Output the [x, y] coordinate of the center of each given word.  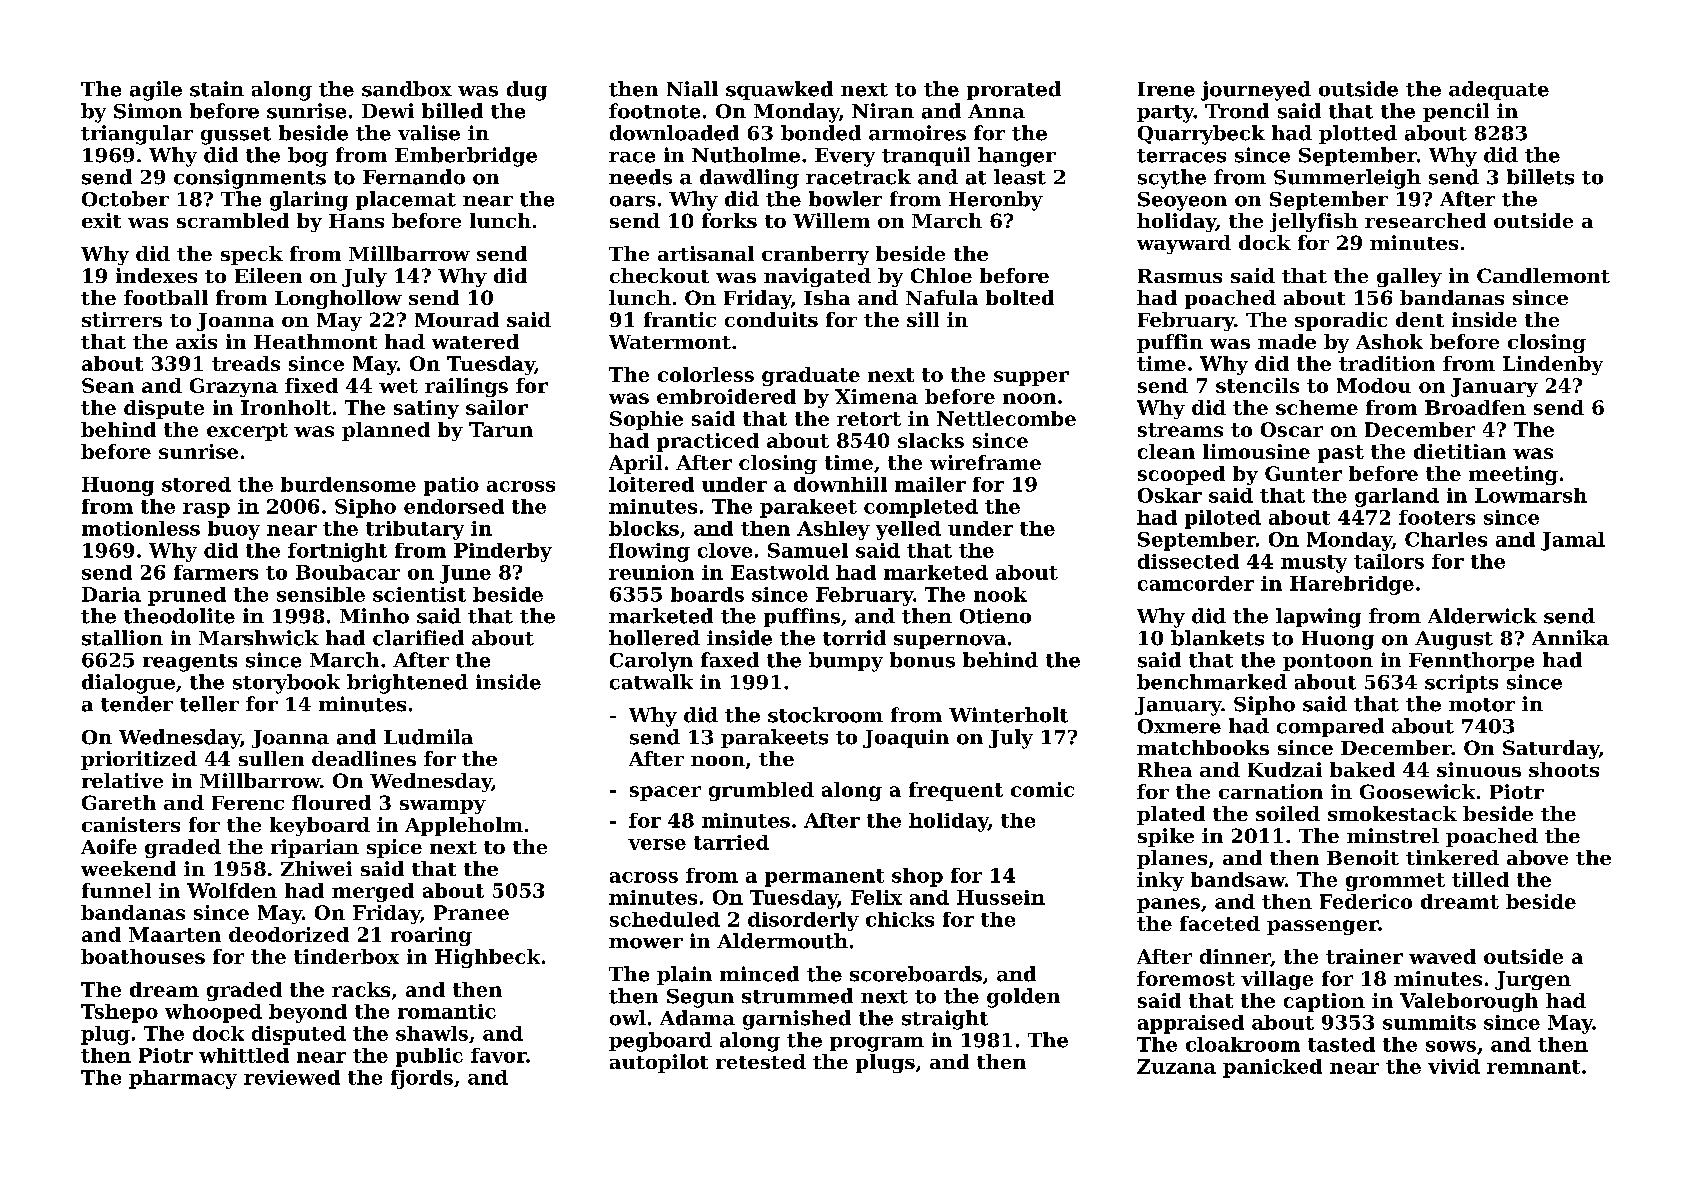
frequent [956, 791]
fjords [422, 1079]
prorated [1014, 90]
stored [196, 484]
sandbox [407, 89]
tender [137, 704]
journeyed [1256, 91]
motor [1482, 705]
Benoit [1363, 857]
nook [1000, 594]
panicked [1272, 1068]
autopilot [659, 1063]
